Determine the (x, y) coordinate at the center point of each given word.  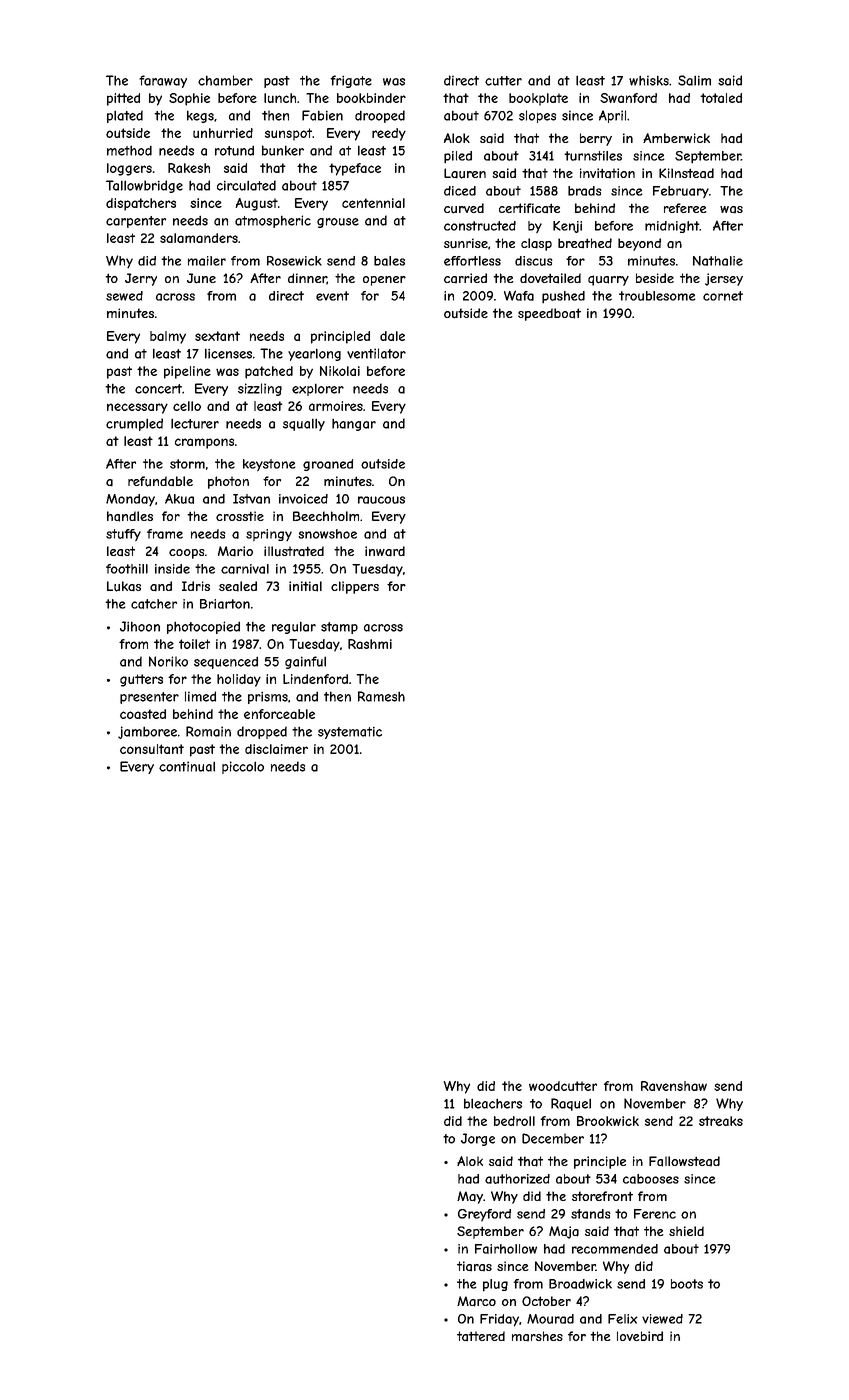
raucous (381, 500)
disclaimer (276, 749)
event (332, 296)
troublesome (657, 296)
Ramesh (381, 696)
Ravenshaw (674, 1086)
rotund (234, 150)
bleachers (493, 1103)
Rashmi (370, 644)
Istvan (251, 499)
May (470, 1197)
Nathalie (718, 261)
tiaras (474, 1266)
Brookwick (608, 1121)
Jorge (478, 1139)
